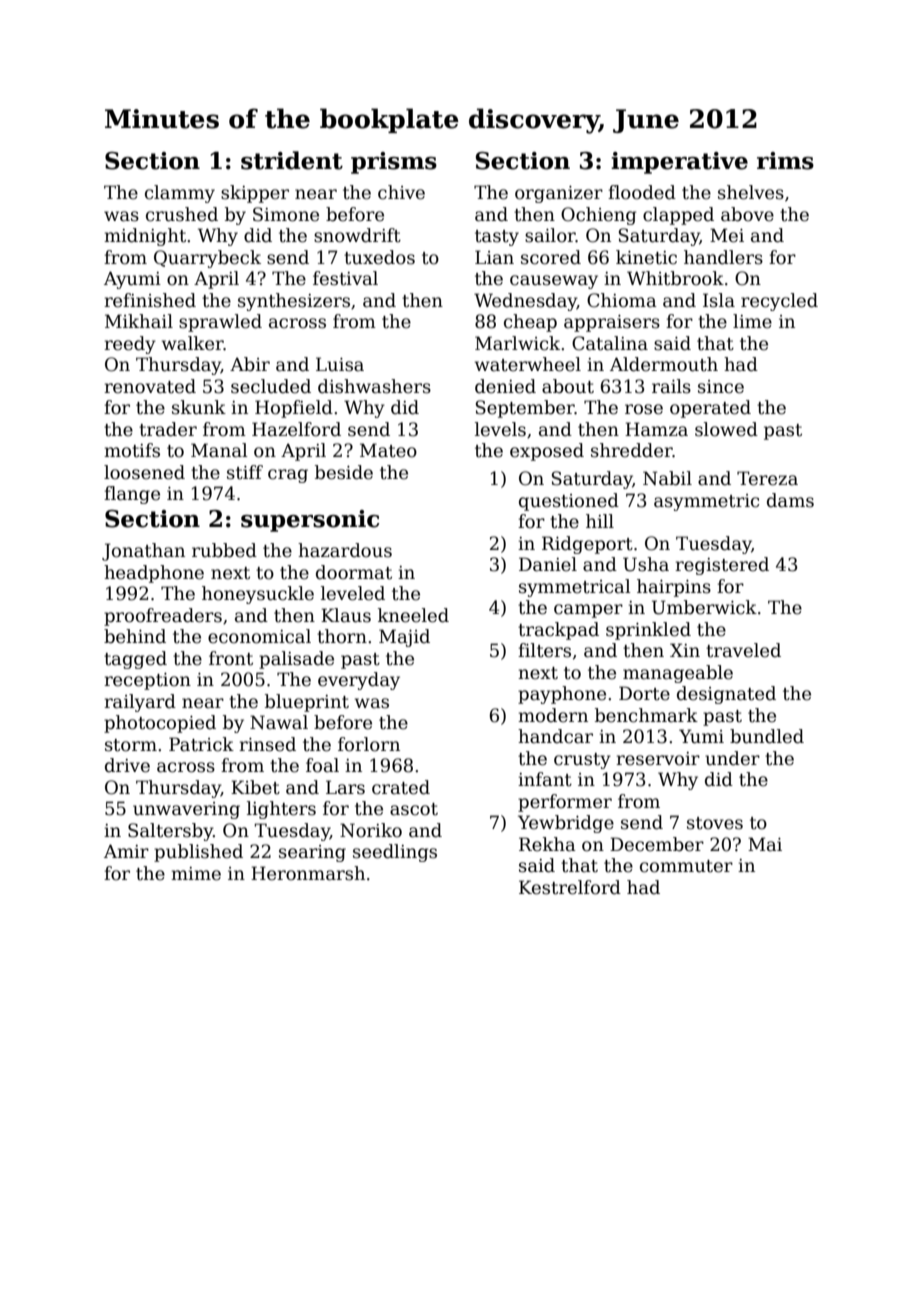  Describe the element at coordinates (394, 163) in the screenshot. I see `prisms` at that location.
